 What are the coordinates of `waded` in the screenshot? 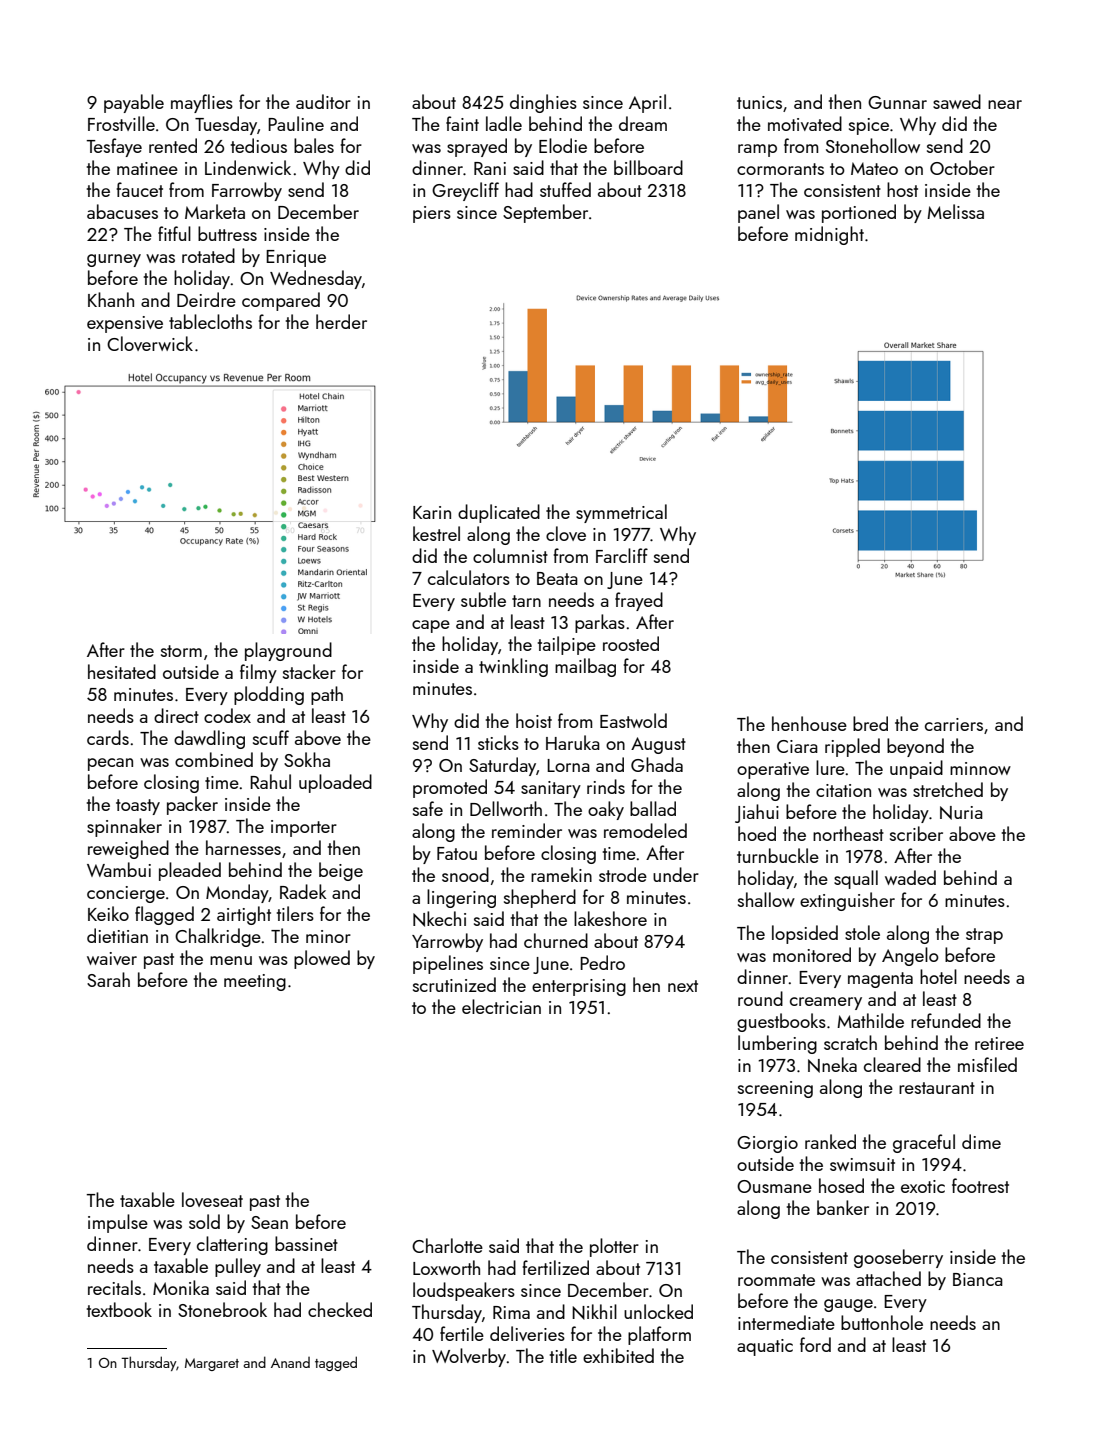 It's located at (910, 877).
